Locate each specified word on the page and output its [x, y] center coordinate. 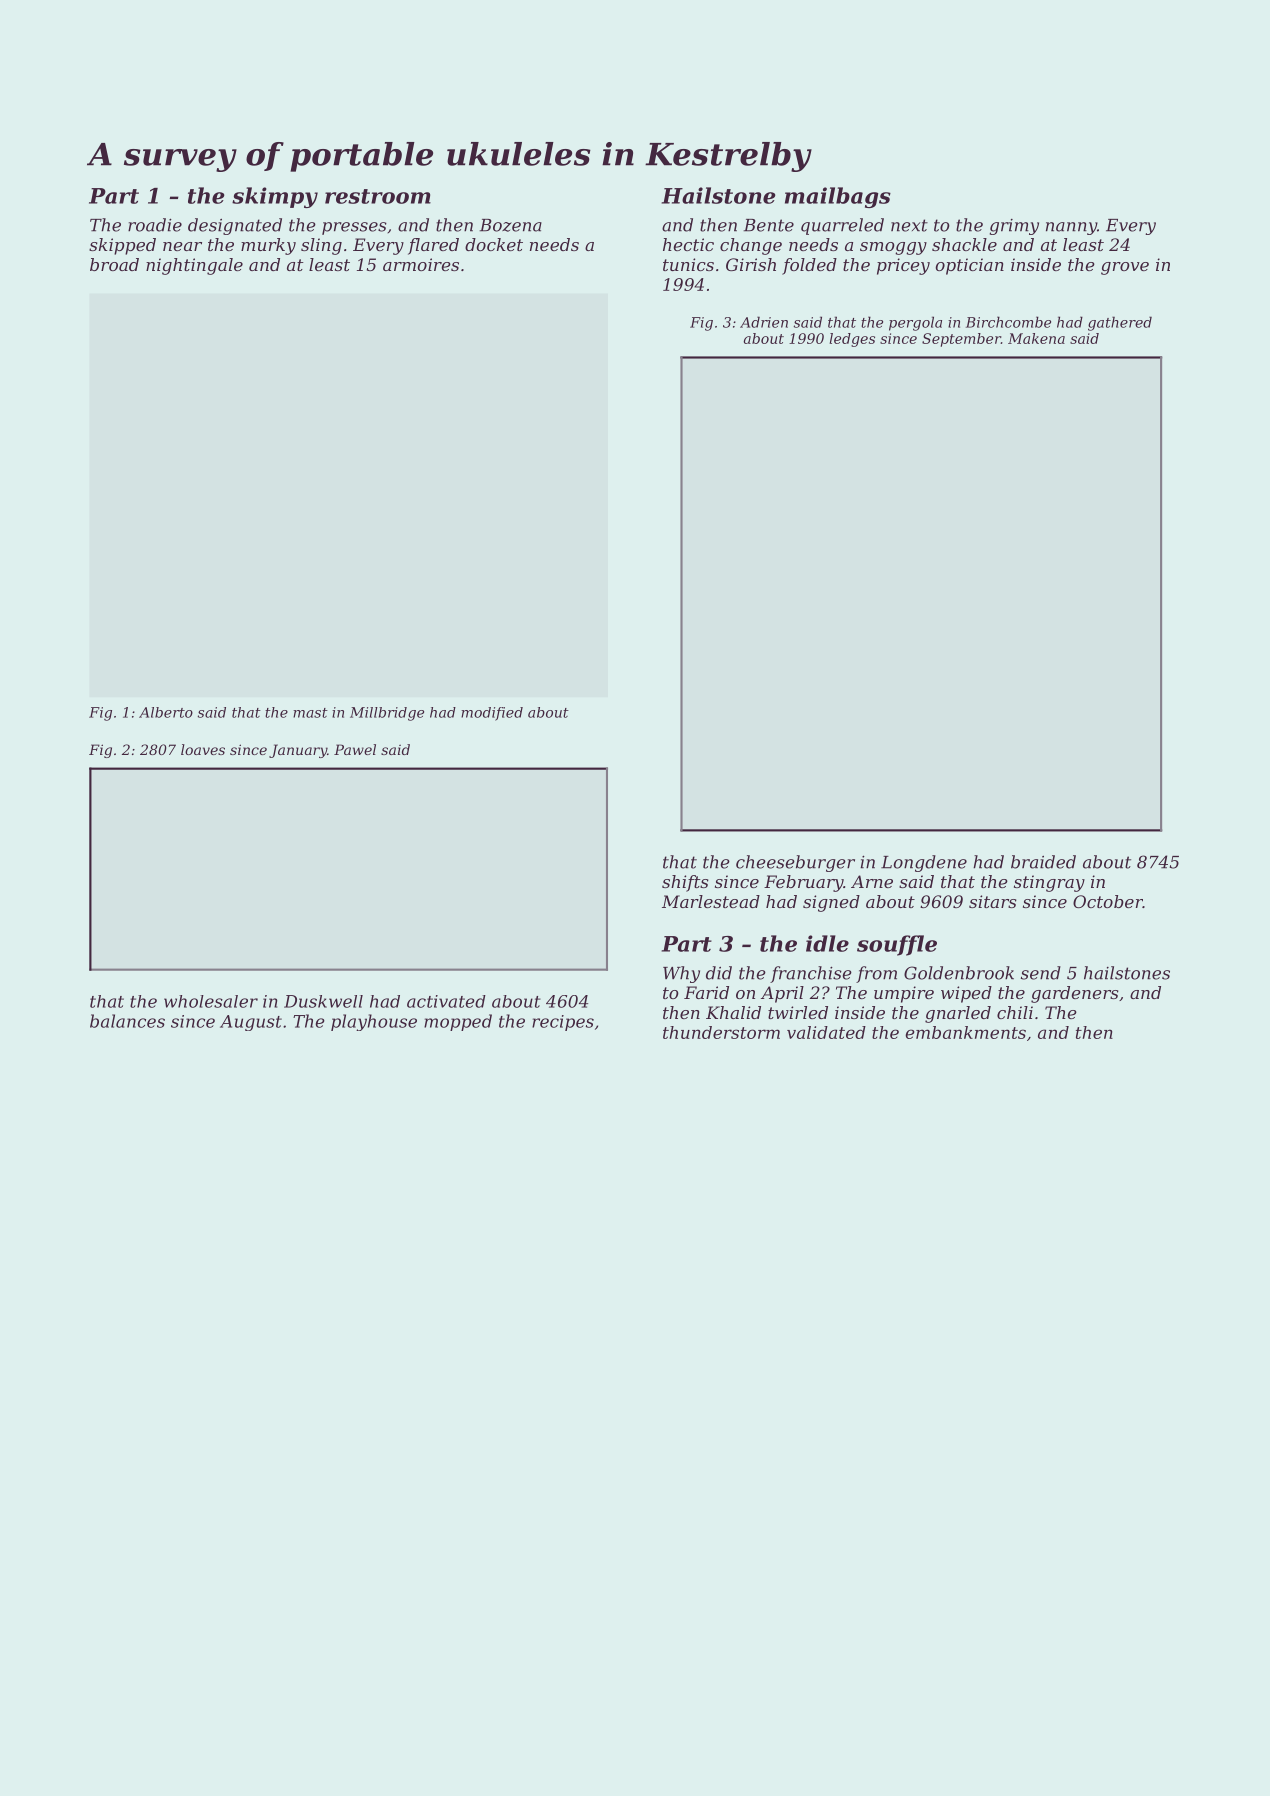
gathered [1120, 323]
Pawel [355, 749]
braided [1043, 862]
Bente [768, 225]
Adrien [764, 322]
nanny [1071, 228]
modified [492, 714]
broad [114, 264]
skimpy [275, 197]
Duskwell [323, 1001]
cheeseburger [795, 863]
